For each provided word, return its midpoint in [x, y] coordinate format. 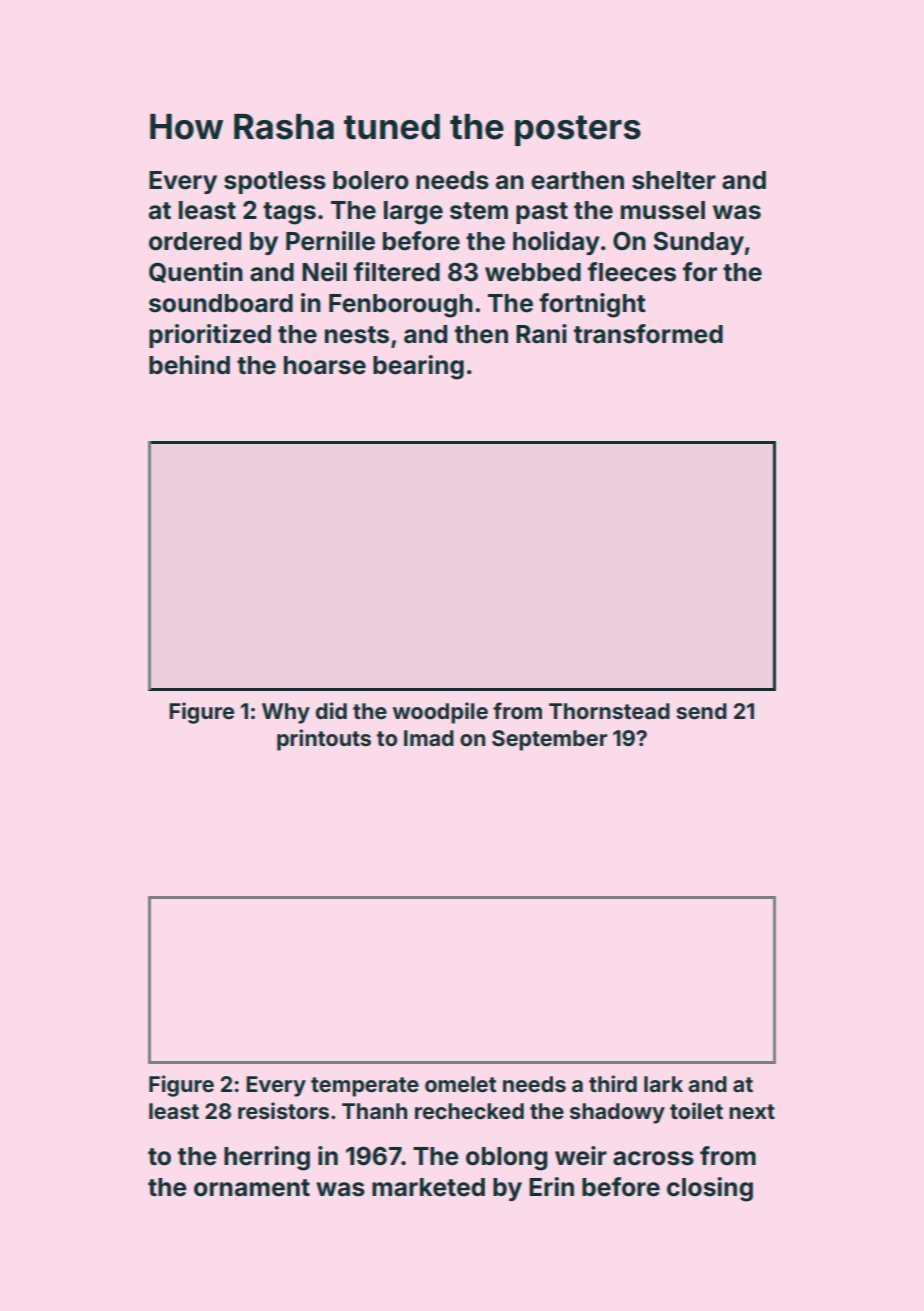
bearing [418, 367]
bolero [371, 180]
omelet [461, 1084]
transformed [648, 334]
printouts [324, 740]
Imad [429, 738]
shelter [674, 180]
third [613, 1083]
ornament [252, 1188]
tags [289, 213]
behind [189, 365]
